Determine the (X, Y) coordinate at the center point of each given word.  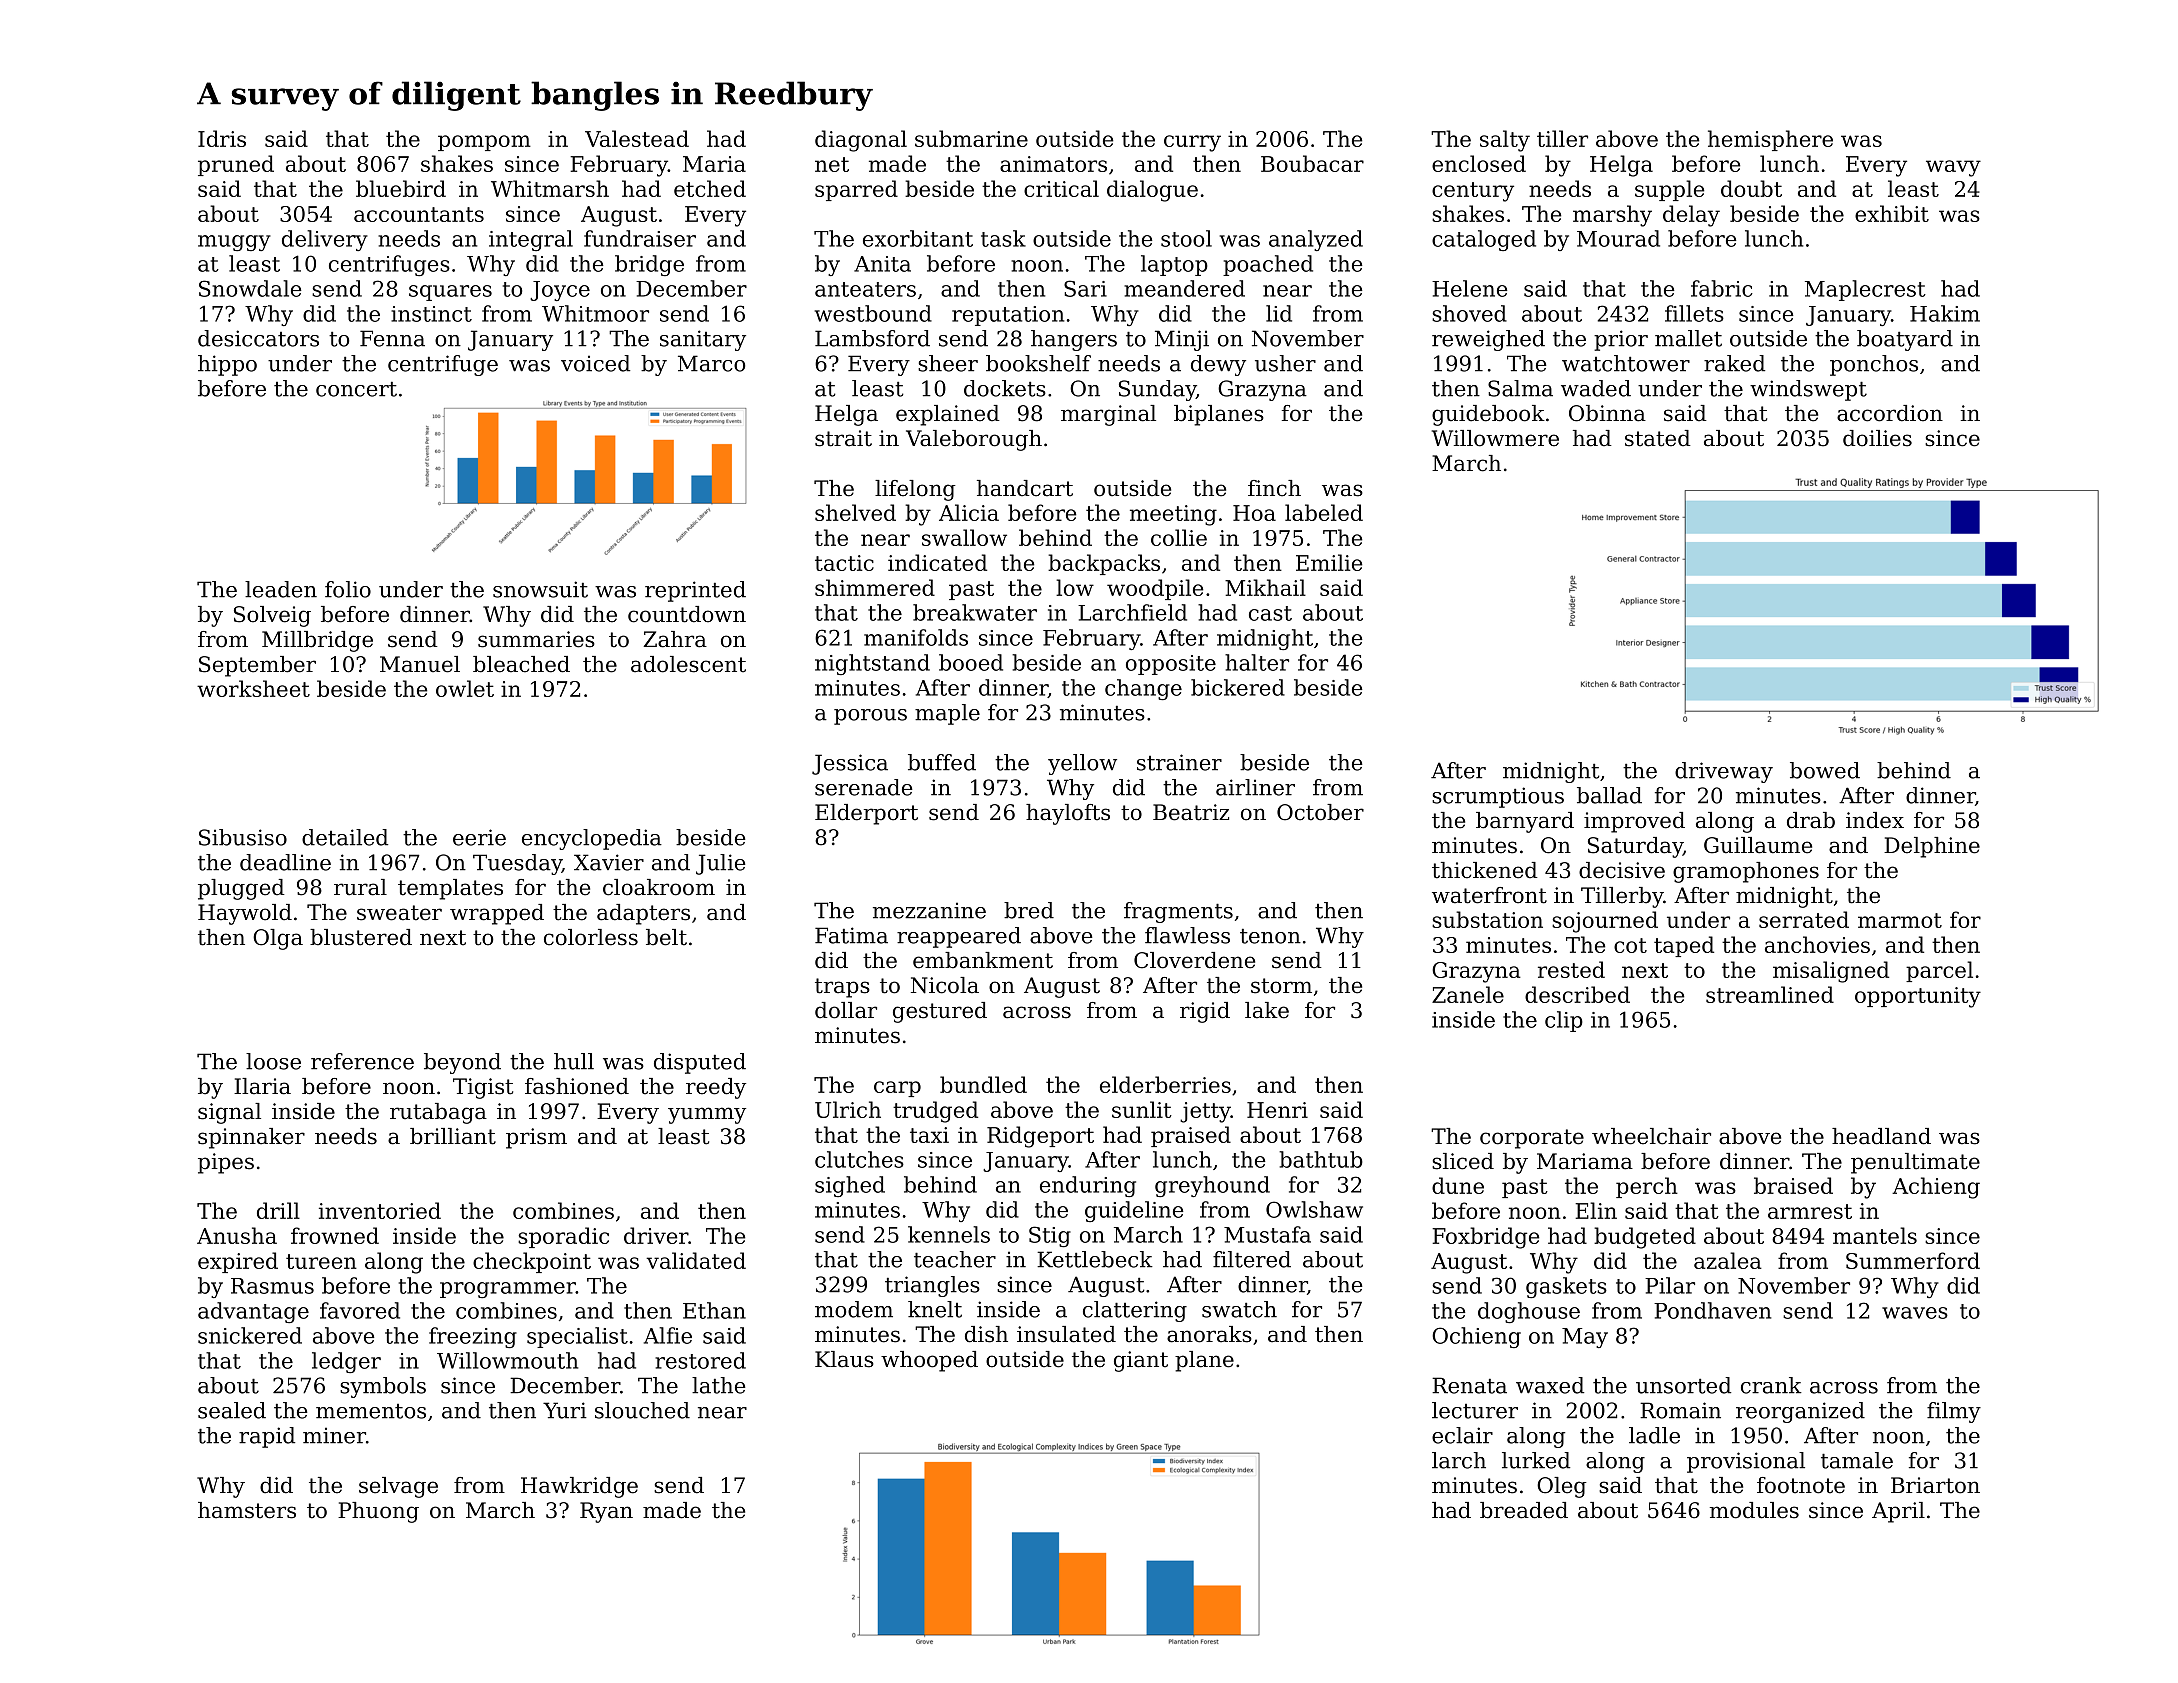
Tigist (483, 1088)
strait (843, 438)
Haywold (245, 914)
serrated (1804, 919)
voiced (595, 363)
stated (1658, 438)
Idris (222, 138)
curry (1192, 143)
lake (1267, 1010)
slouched (642, 1410)
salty (1505, 141)
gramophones (1746, 872)
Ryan (606, 1512)
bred (1029, 910)
